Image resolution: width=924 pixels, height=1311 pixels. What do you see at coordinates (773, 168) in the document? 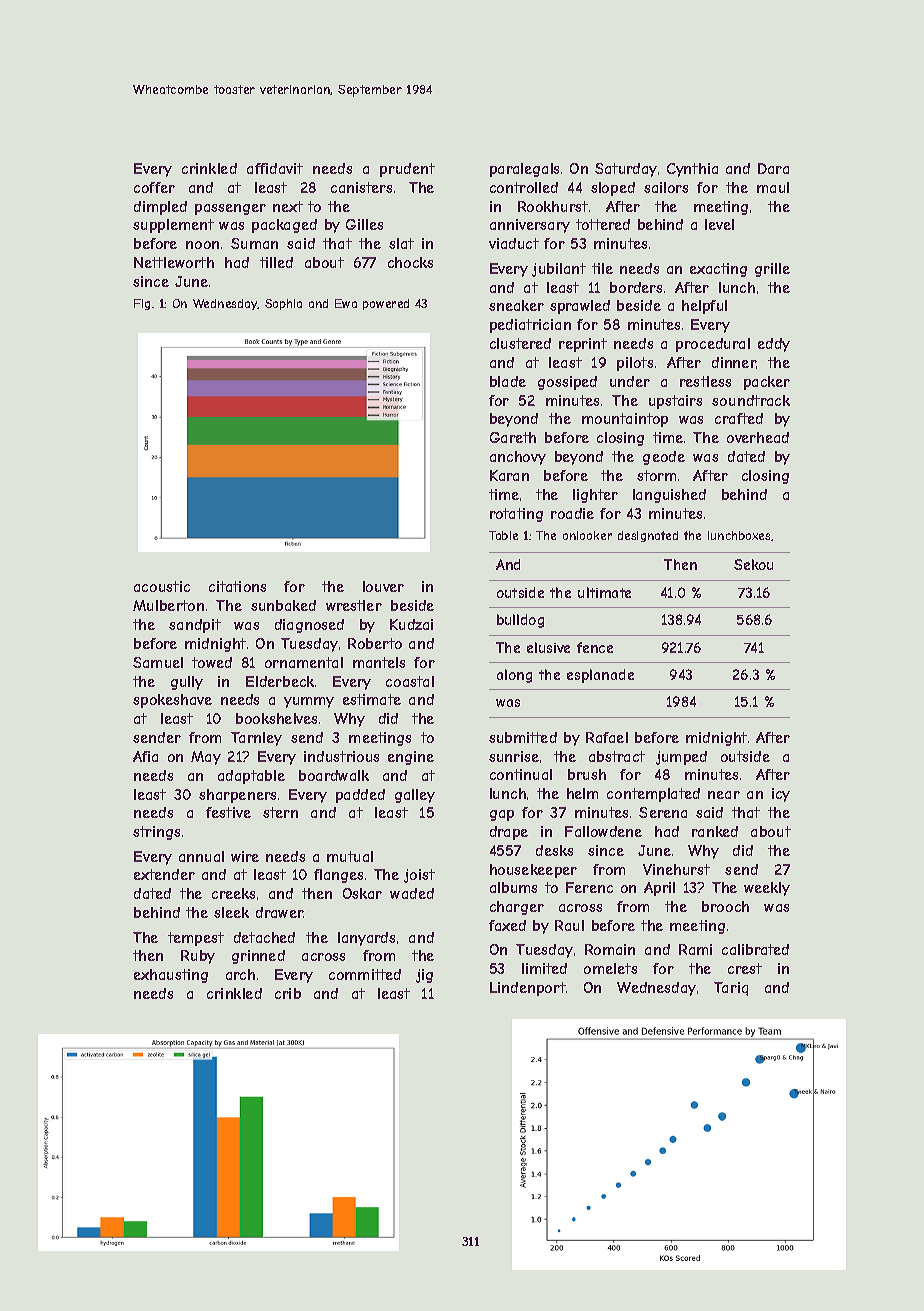
I see `Dara` at bounding box center [773, 168].
